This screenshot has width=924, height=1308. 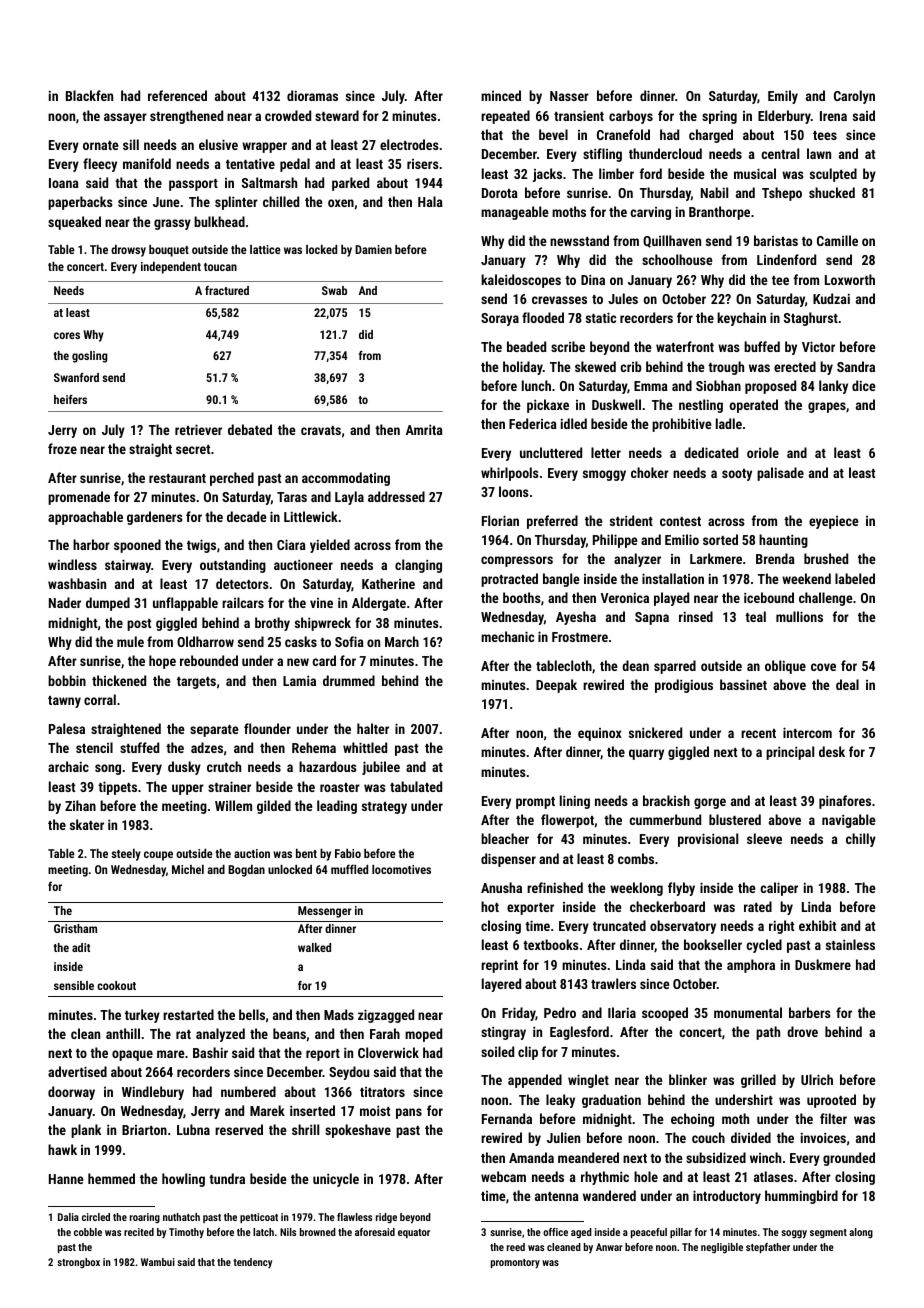 What do you see at coordinates (89, 95) in the screenshot?
I see `Blackfen` at bounding box center [89, 95].
